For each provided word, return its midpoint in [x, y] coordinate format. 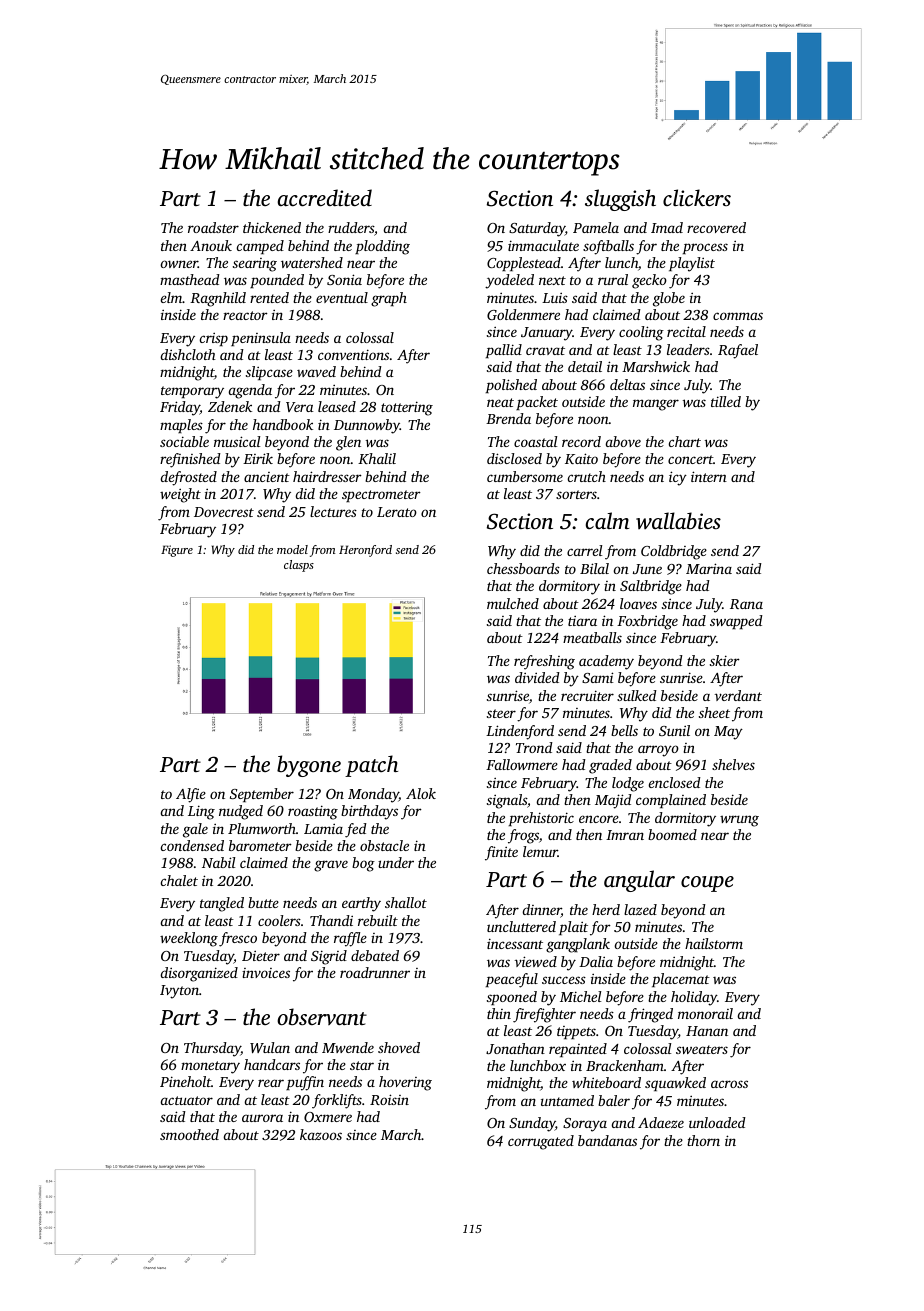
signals [507, 801]
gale [195, 830]
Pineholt [185, 1081]
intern [709, 476]
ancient [267, 477]
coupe [707, 884]
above [623, 441]
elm [172, 297]
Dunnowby [367, 426]
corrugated [541, 1142]
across [729, 1084]
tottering [407, 408]
